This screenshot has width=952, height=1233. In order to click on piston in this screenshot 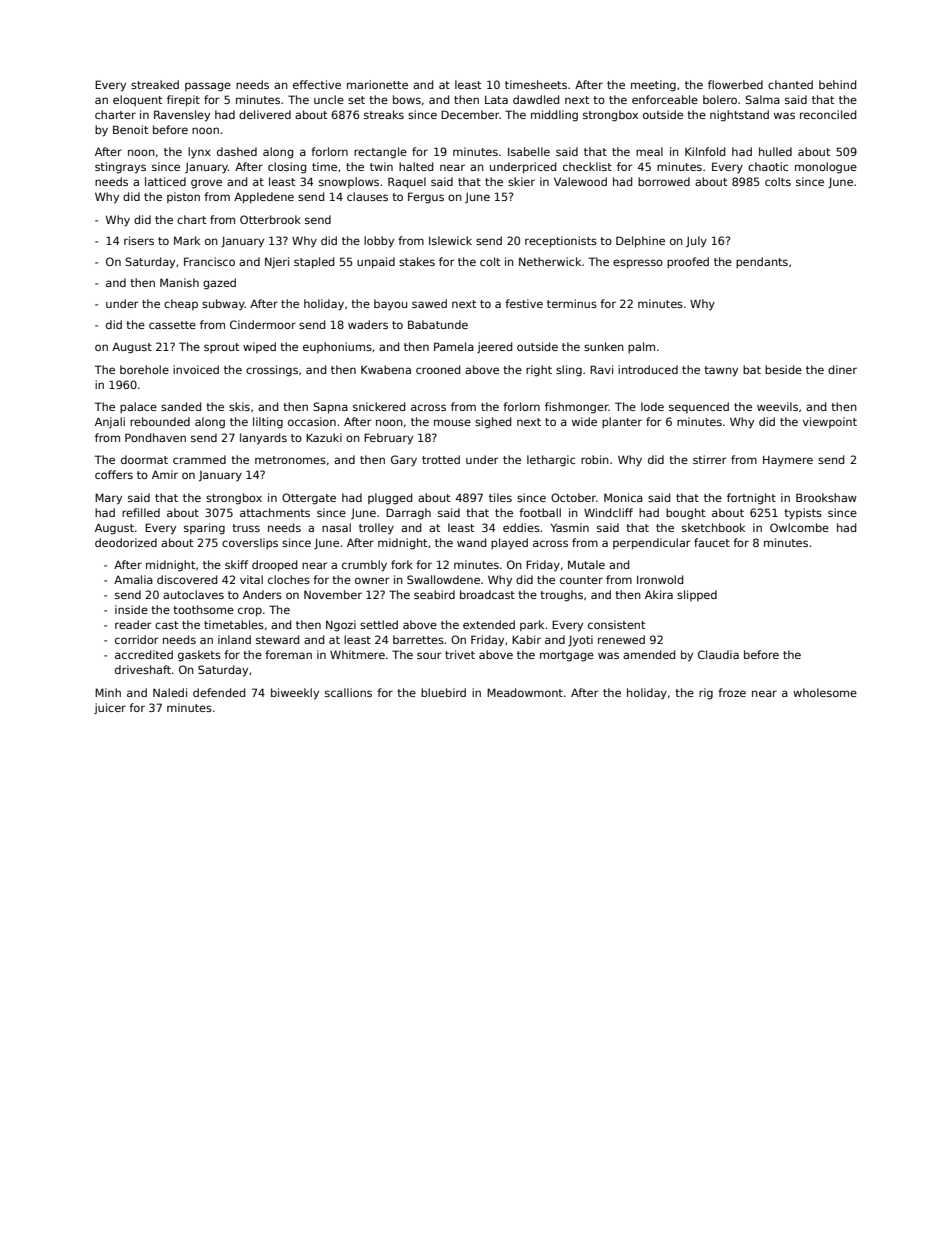, I will do `click(183, 197)`.
